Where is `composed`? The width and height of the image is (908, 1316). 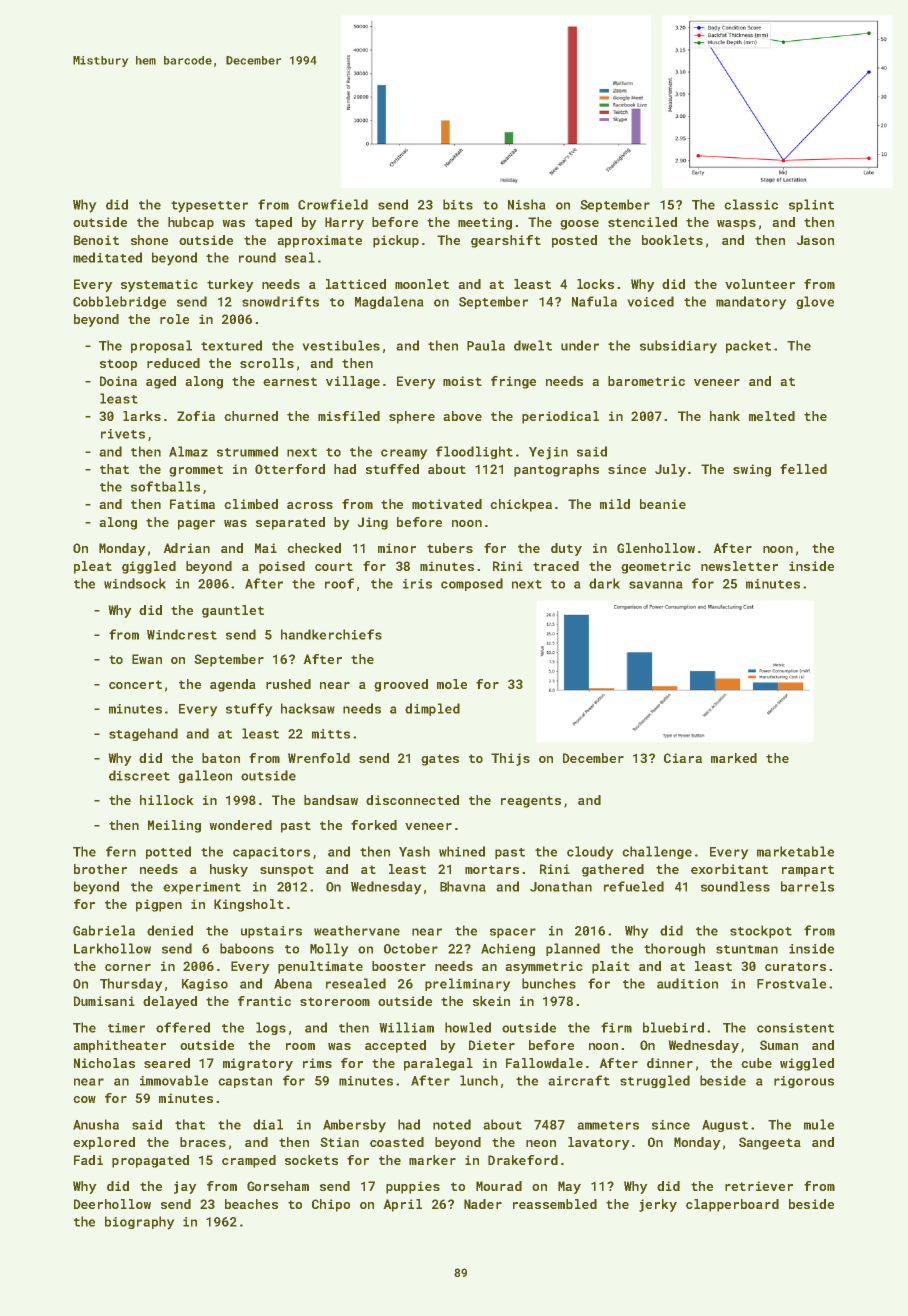 composed is located at coordinates (472, 584).
